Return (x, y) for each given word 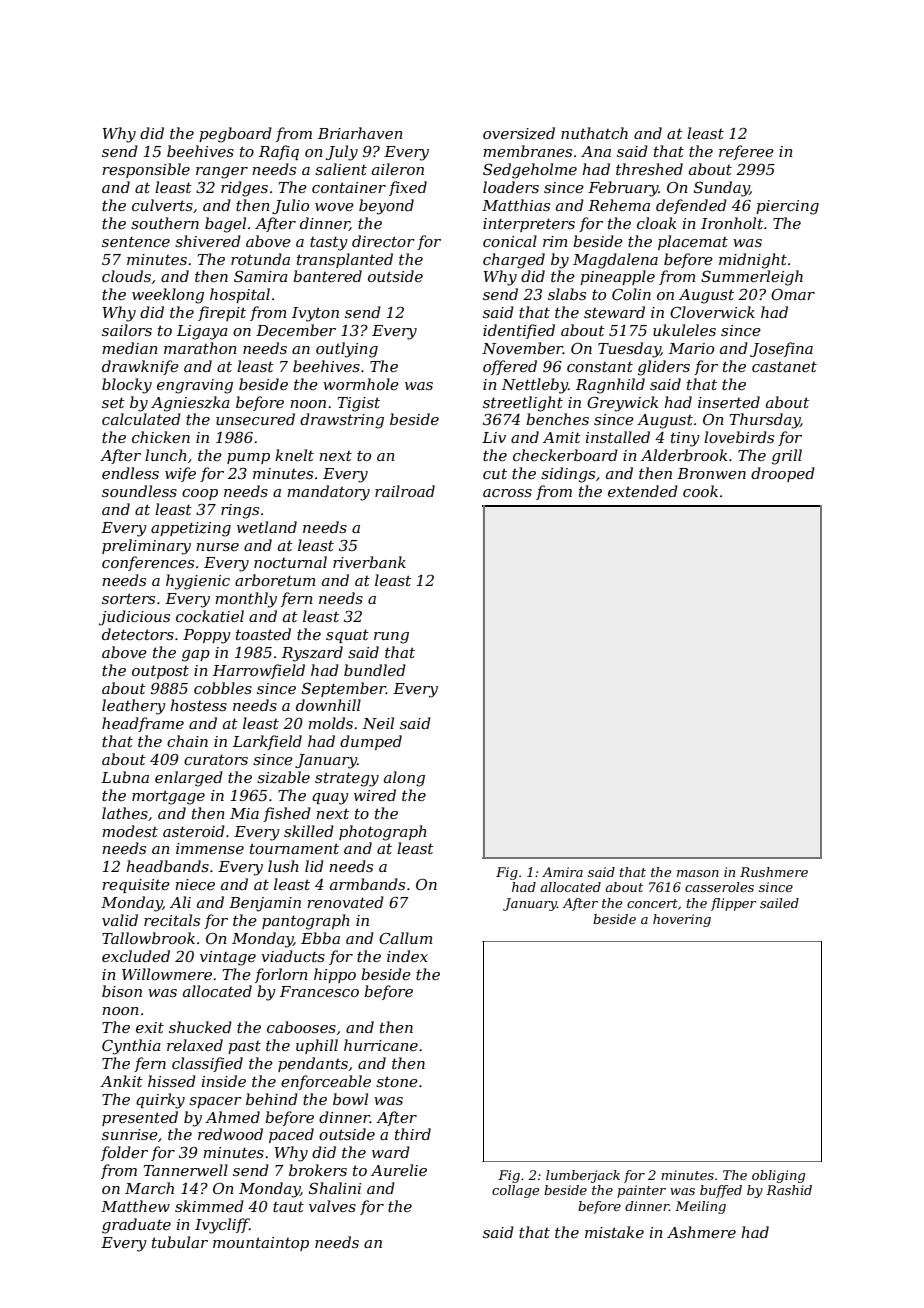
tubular (180, 1242)
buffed (721, 1191)
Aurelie (399, 1170)
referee (746, 152)
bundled (375, 670)
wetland (267, 527)
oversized (519, 133)
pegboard (235, 135)
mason (698, 873)
